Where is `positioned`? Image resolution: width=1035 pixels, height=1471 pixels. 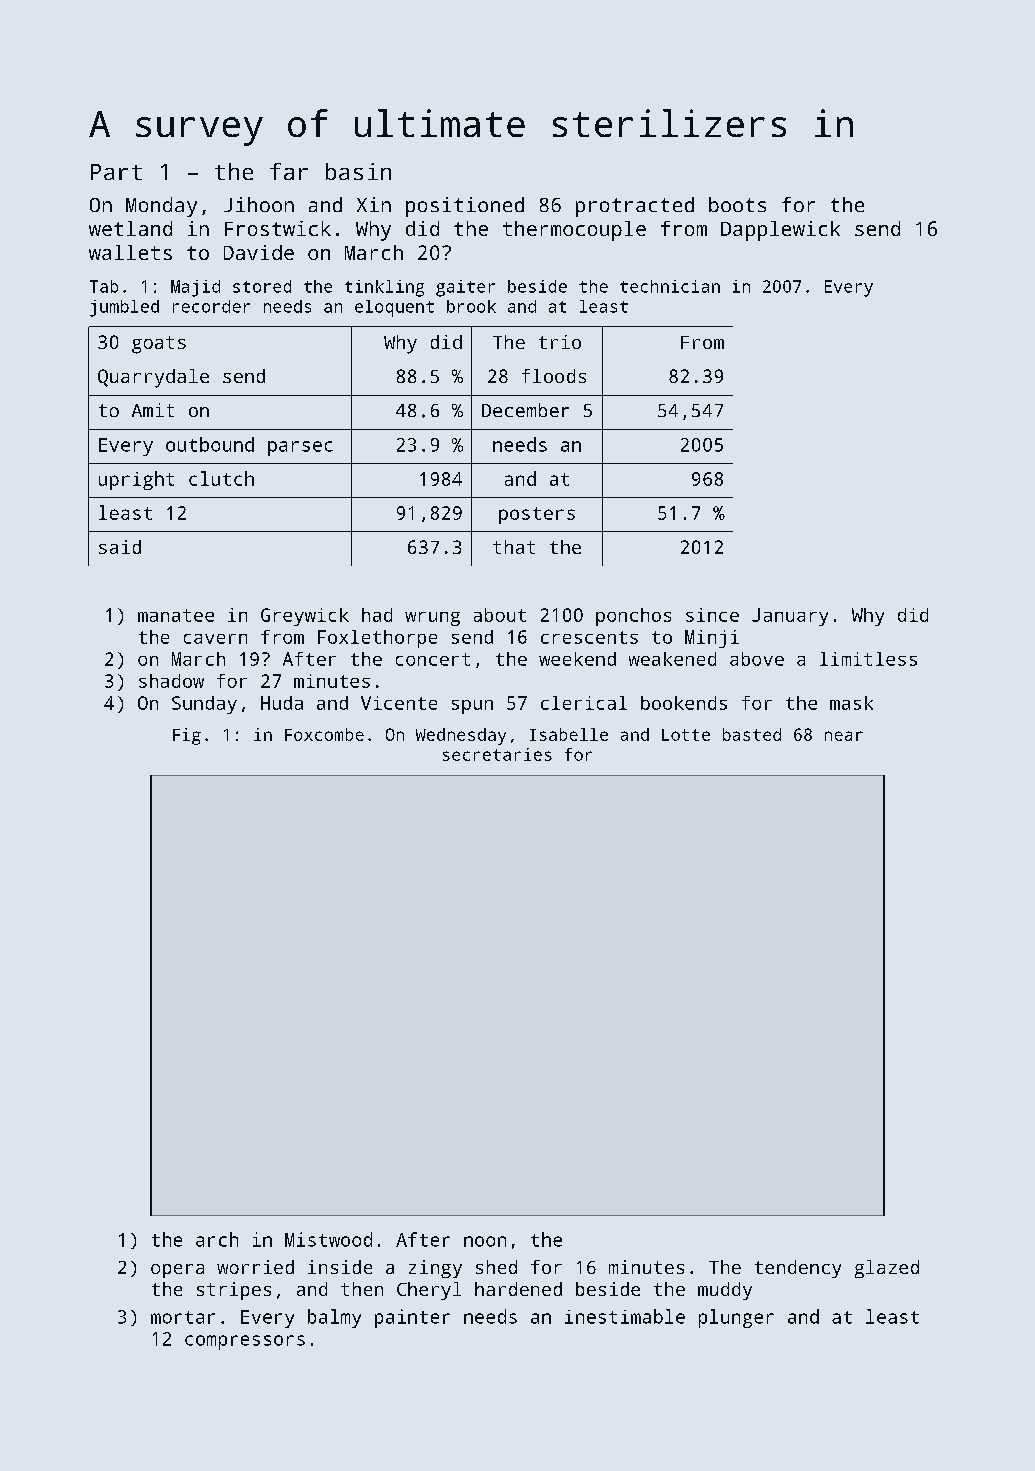 positioned is located at coordinates (465, 207).
